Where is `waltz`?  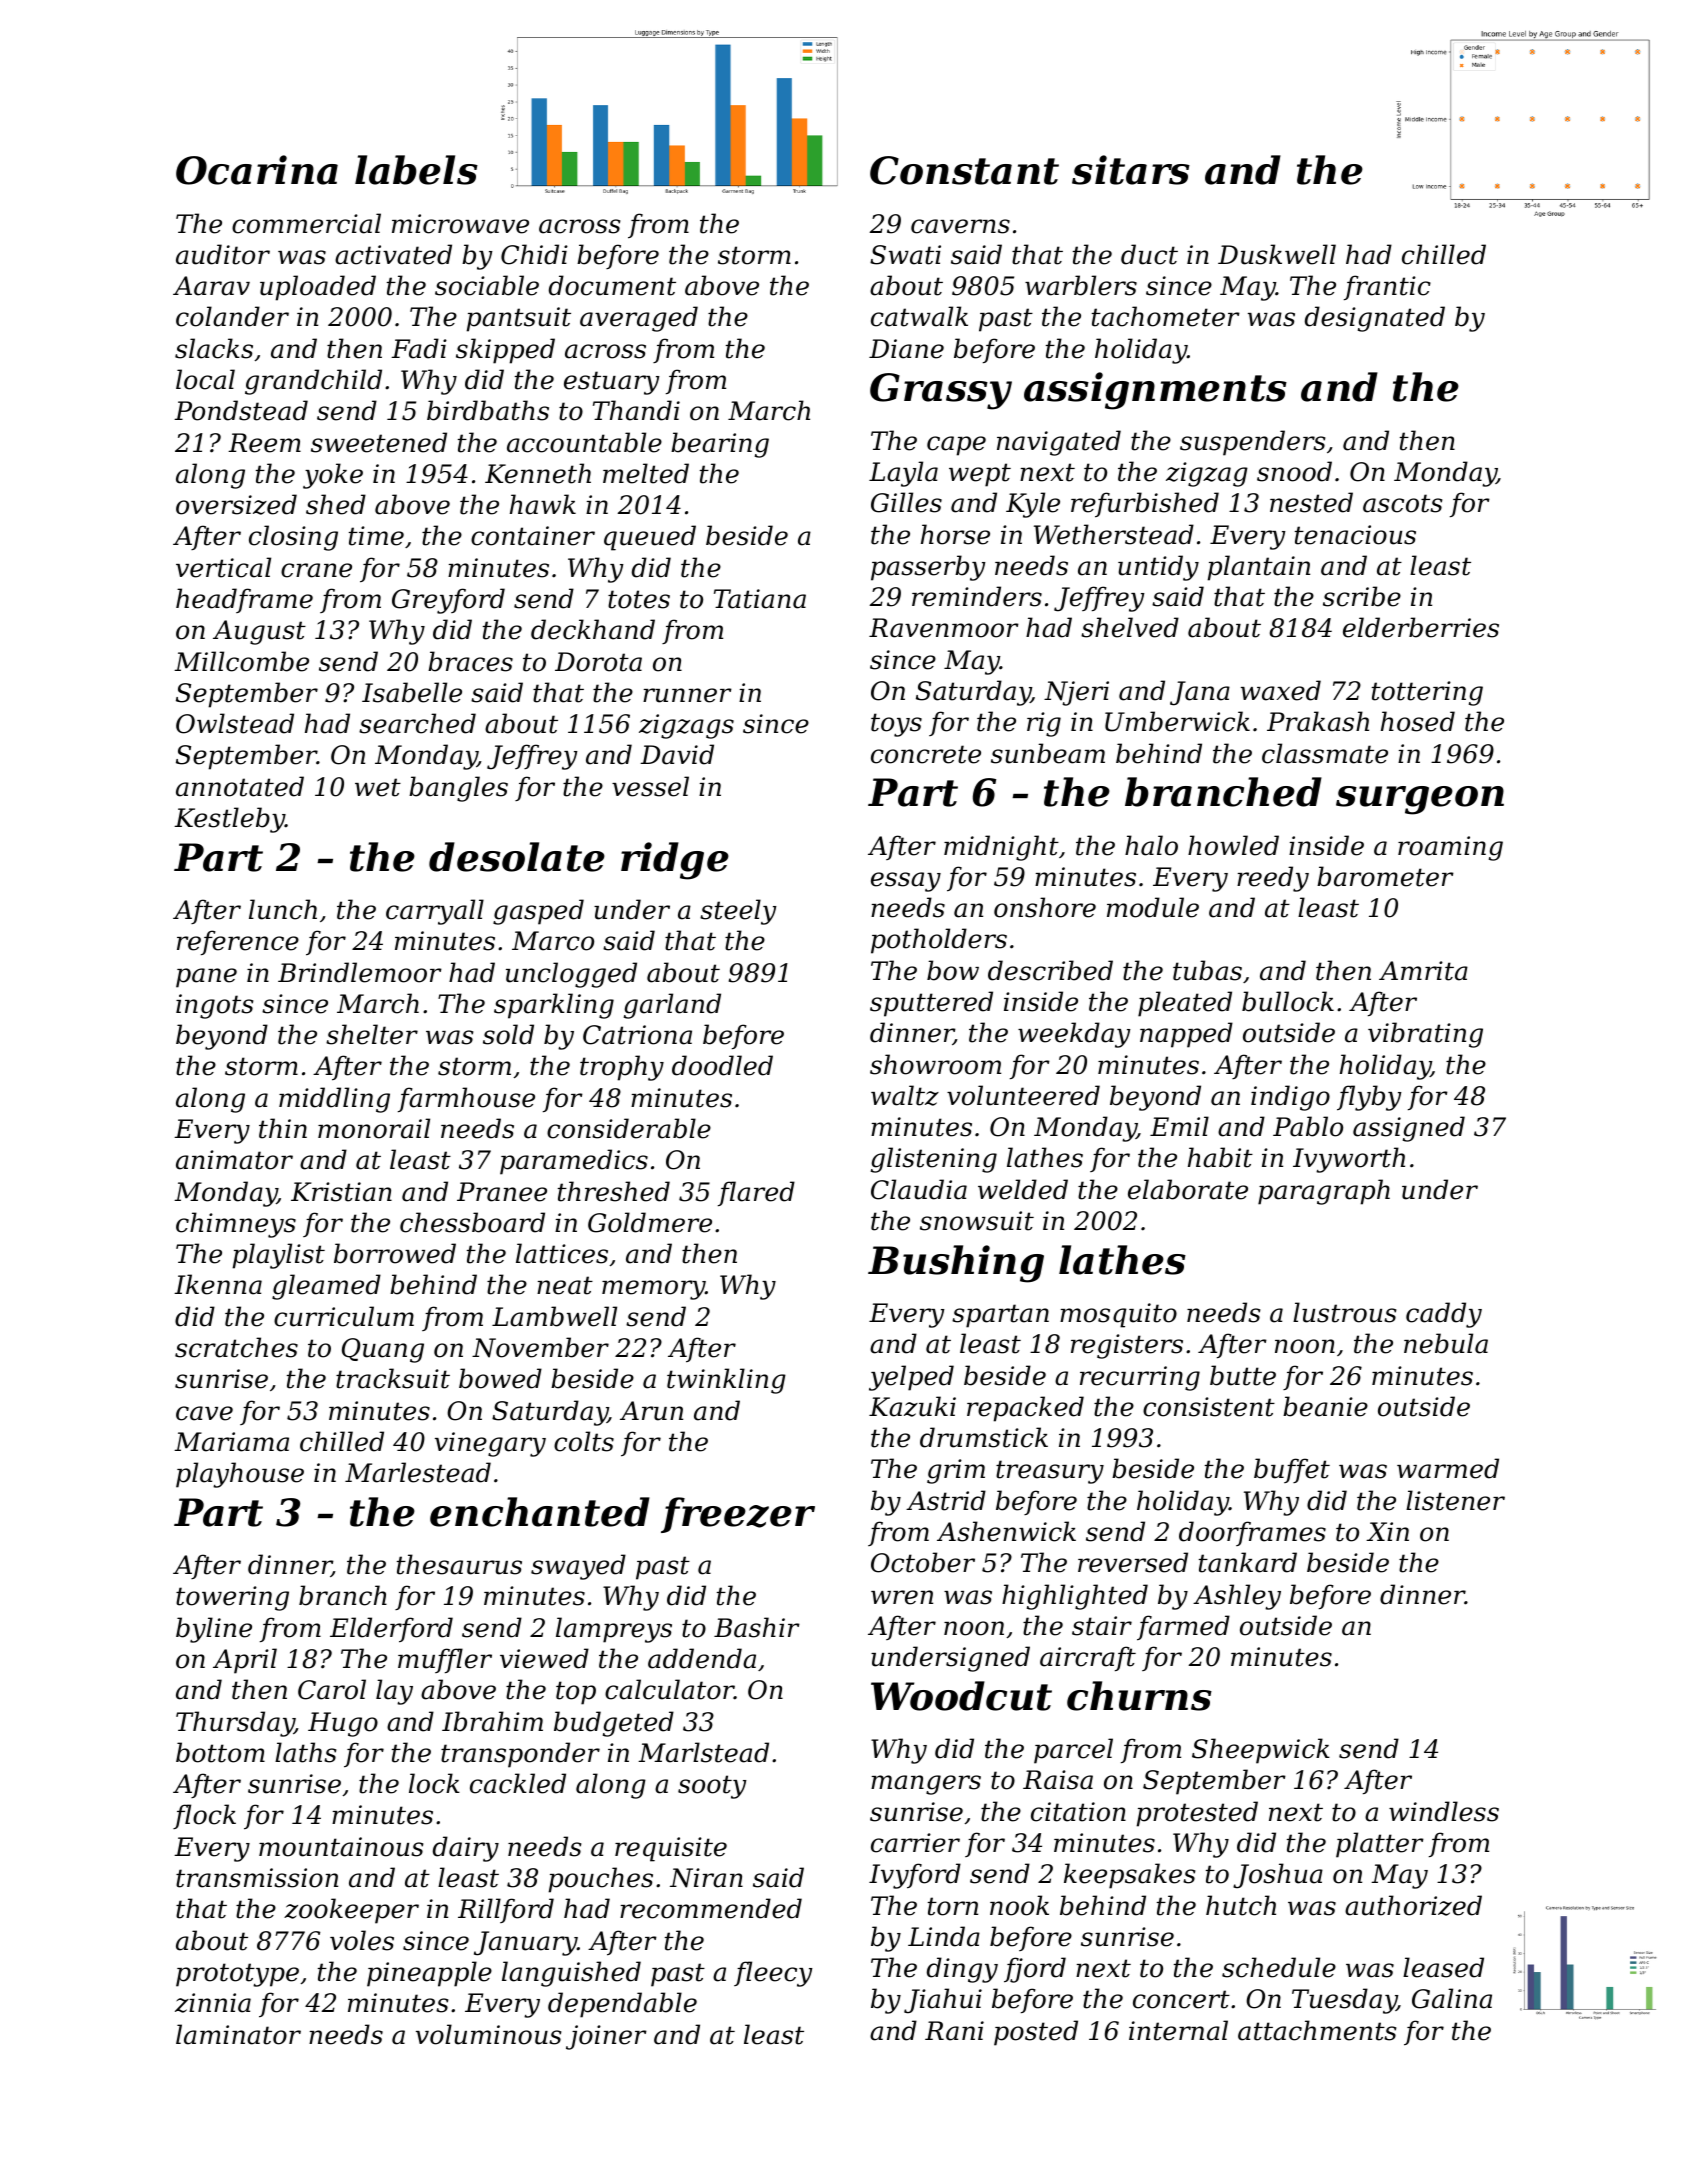
waltz is located at coordinates (905, 1095).
